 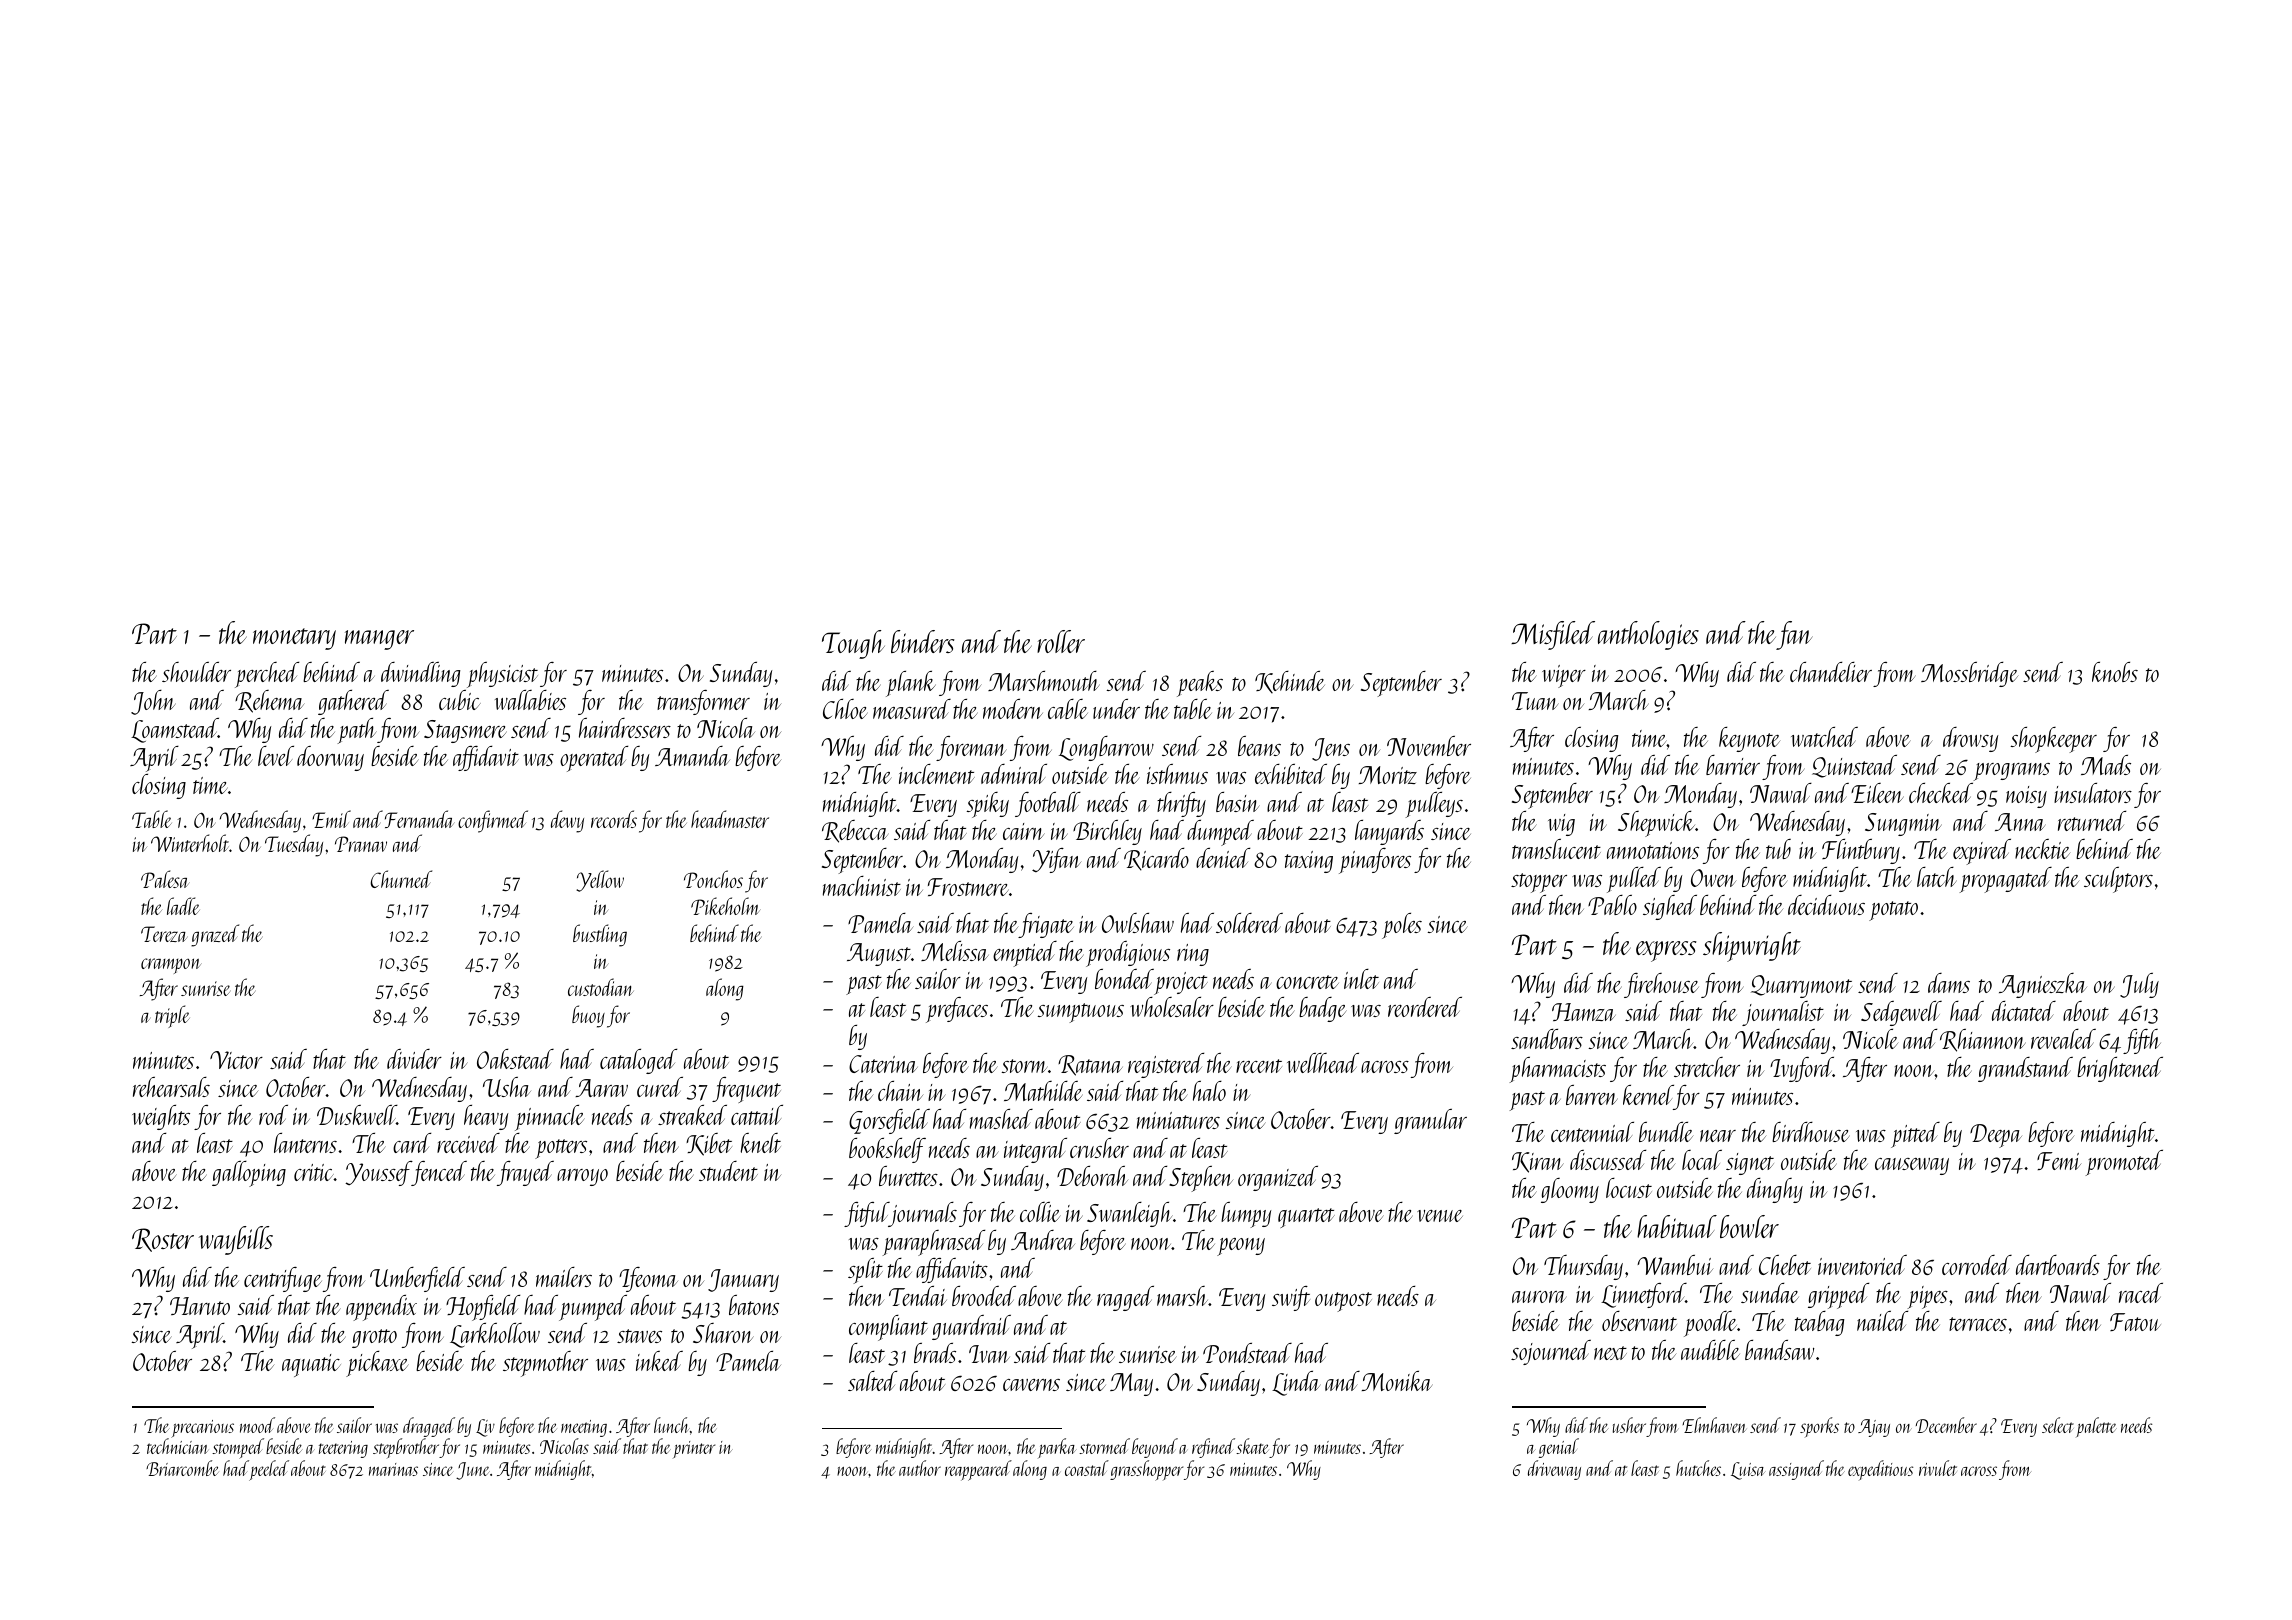 What do you see at coordinates (269, 701) in the screenshot?
I see `Rehema` at bounding box center [269, 701].
